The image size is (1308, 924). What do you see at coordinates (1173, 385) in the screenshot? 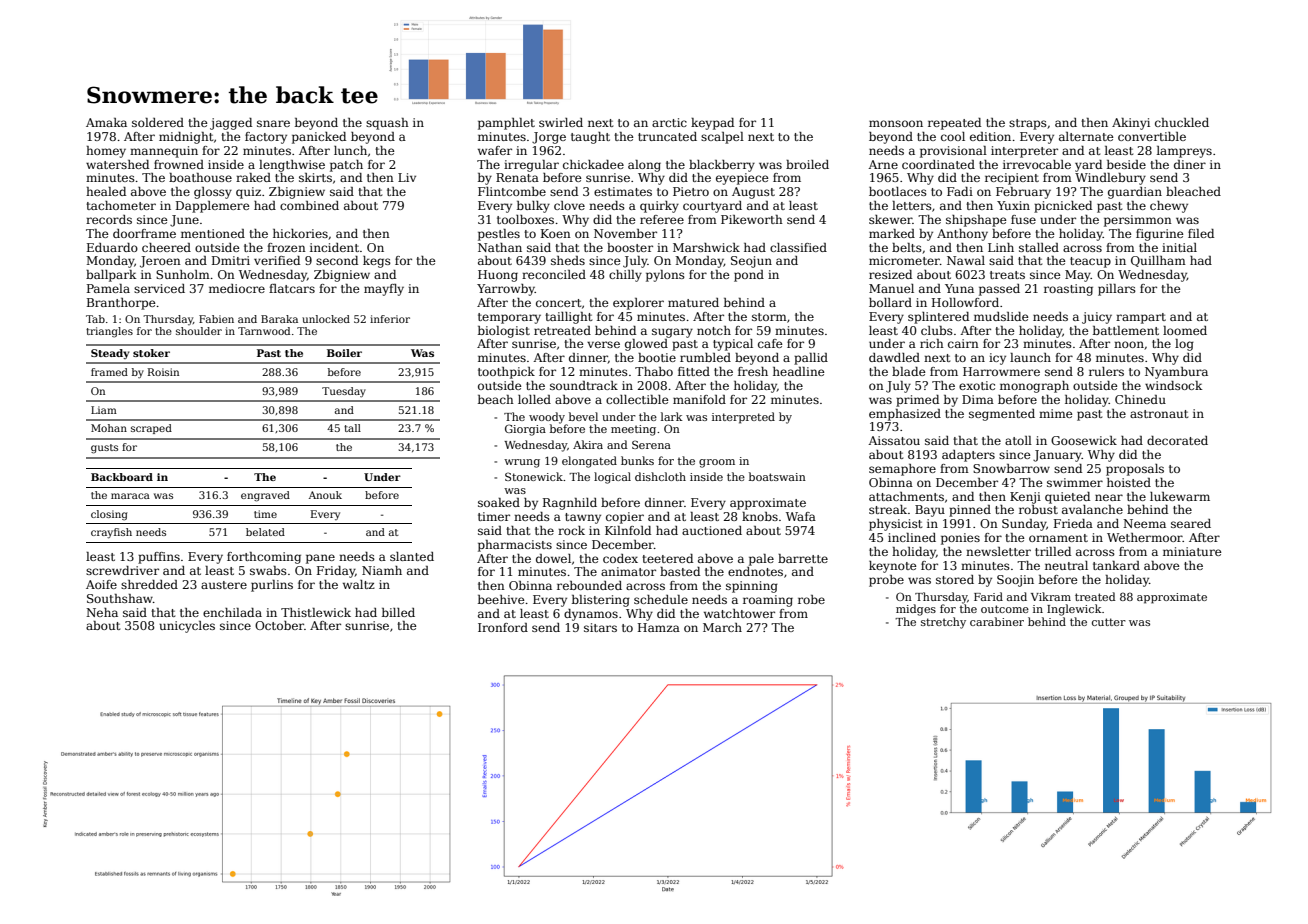
I see `windsock` at bounding box center [1173, 385].
